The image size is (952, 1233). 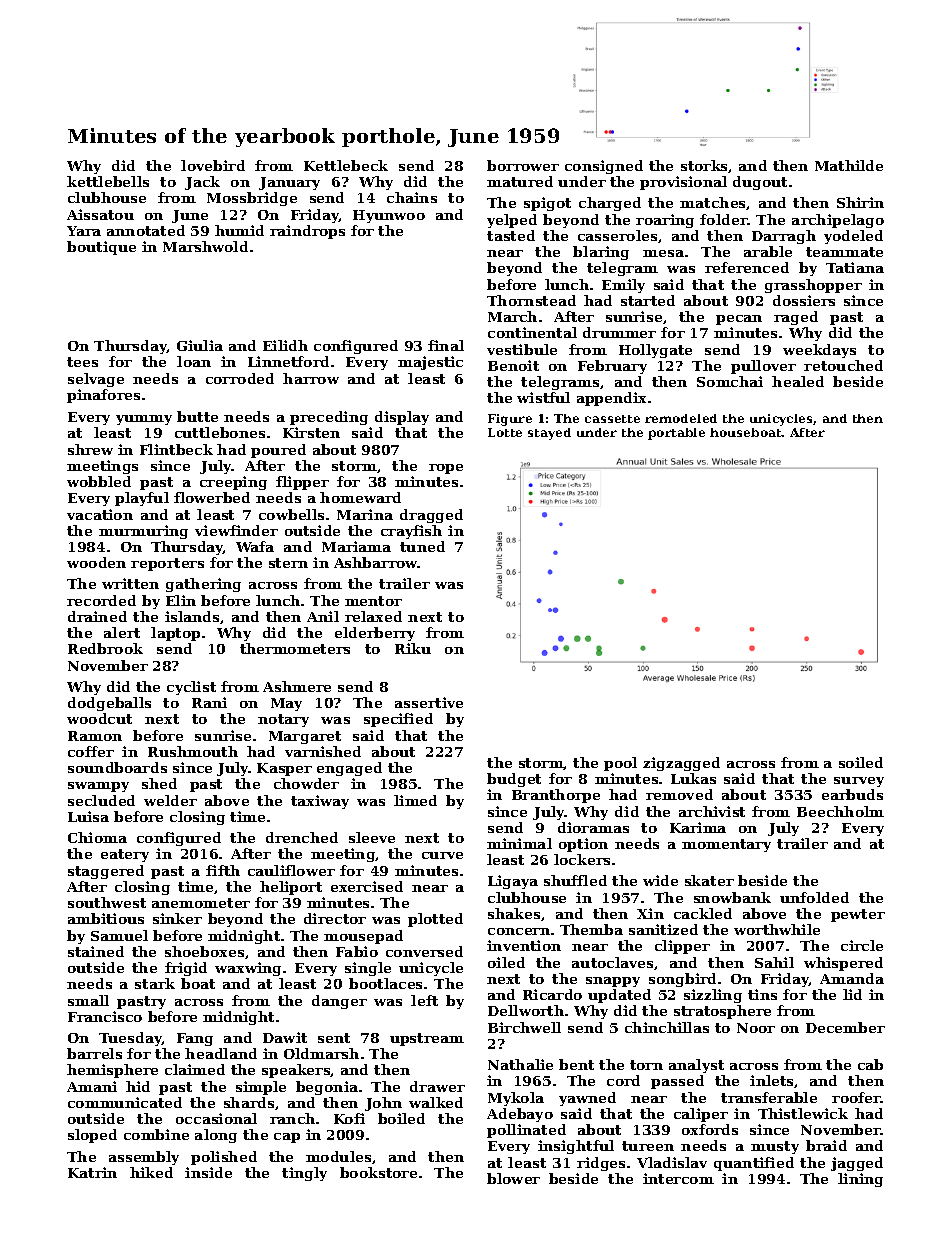 I want to click on Hyunwoo, so click(x=389, y=216).
